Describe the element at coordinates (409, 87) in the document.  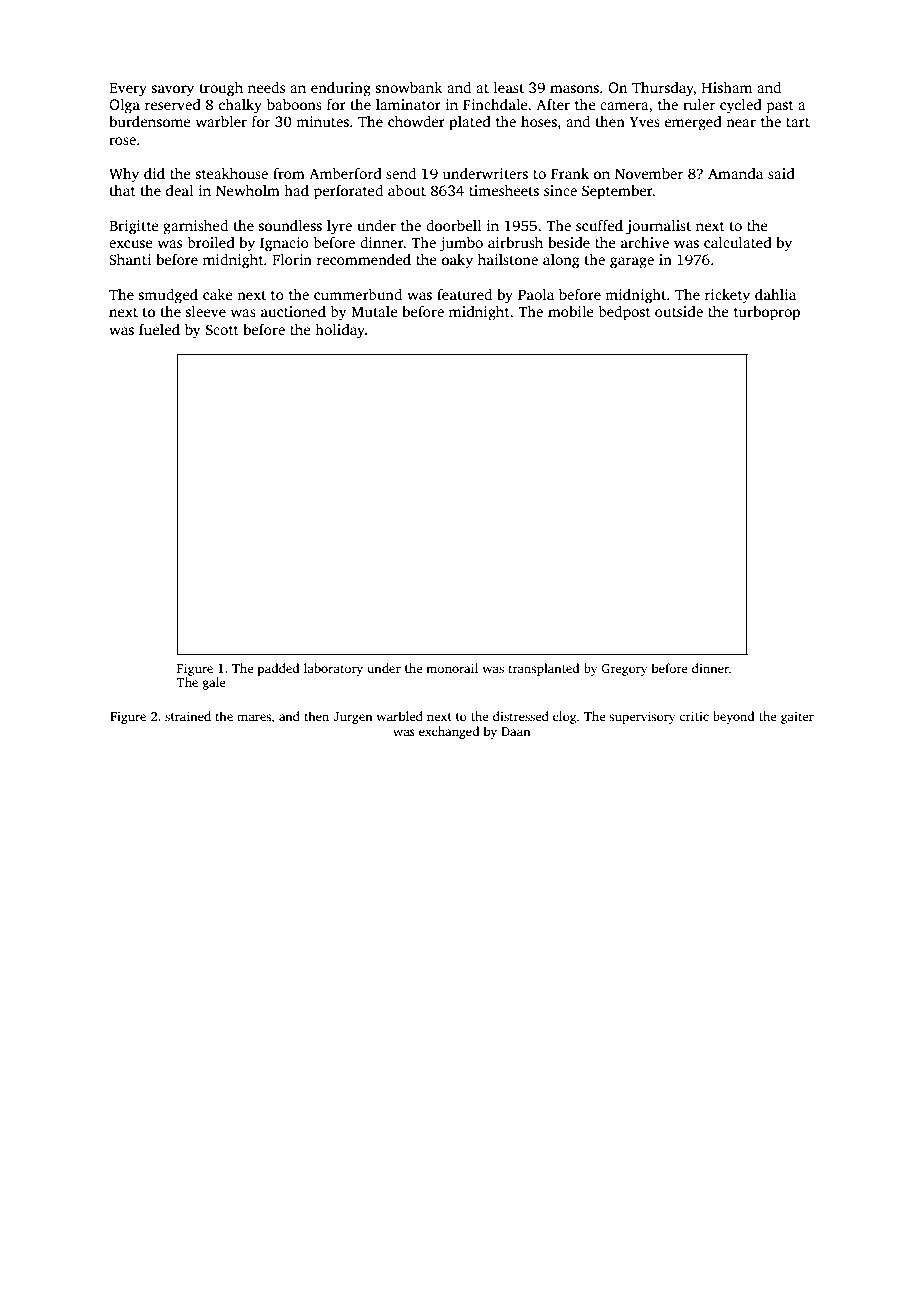
I see `snowbank` at that location.
